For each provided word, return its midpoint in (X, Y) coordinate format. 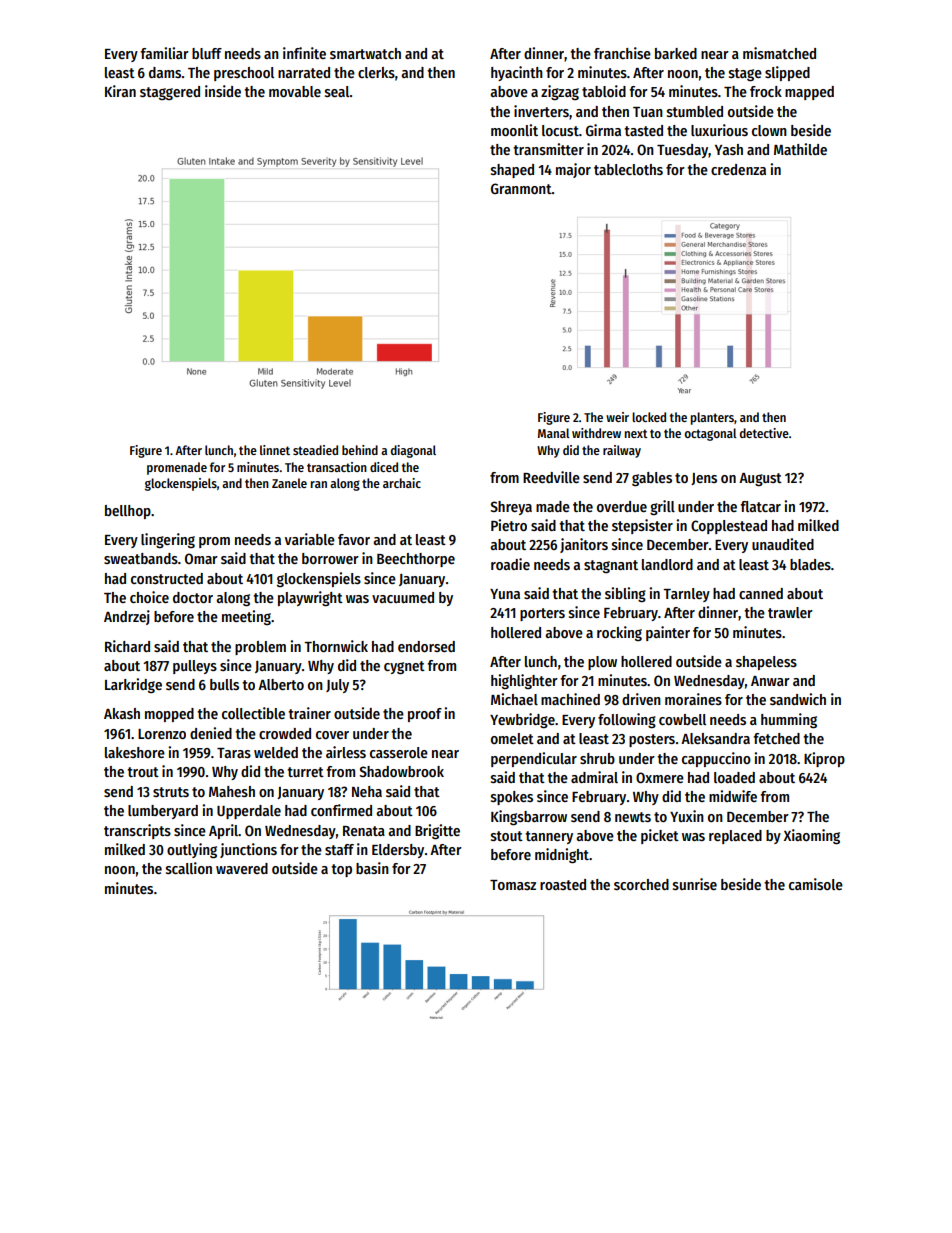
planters (712, 418)
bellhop (128, 512)
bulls (224, 684)
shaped (512, 171)
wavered (242, 868)
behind (360, 450)
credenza (738, 169)
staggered (170, 93)
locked (649, 417)
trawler (790, 612)
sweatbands (141, 558)
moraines (693, 699)
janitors (584, 545)
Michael (514, 699)
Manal (554, 433)
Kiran (120, 91)
